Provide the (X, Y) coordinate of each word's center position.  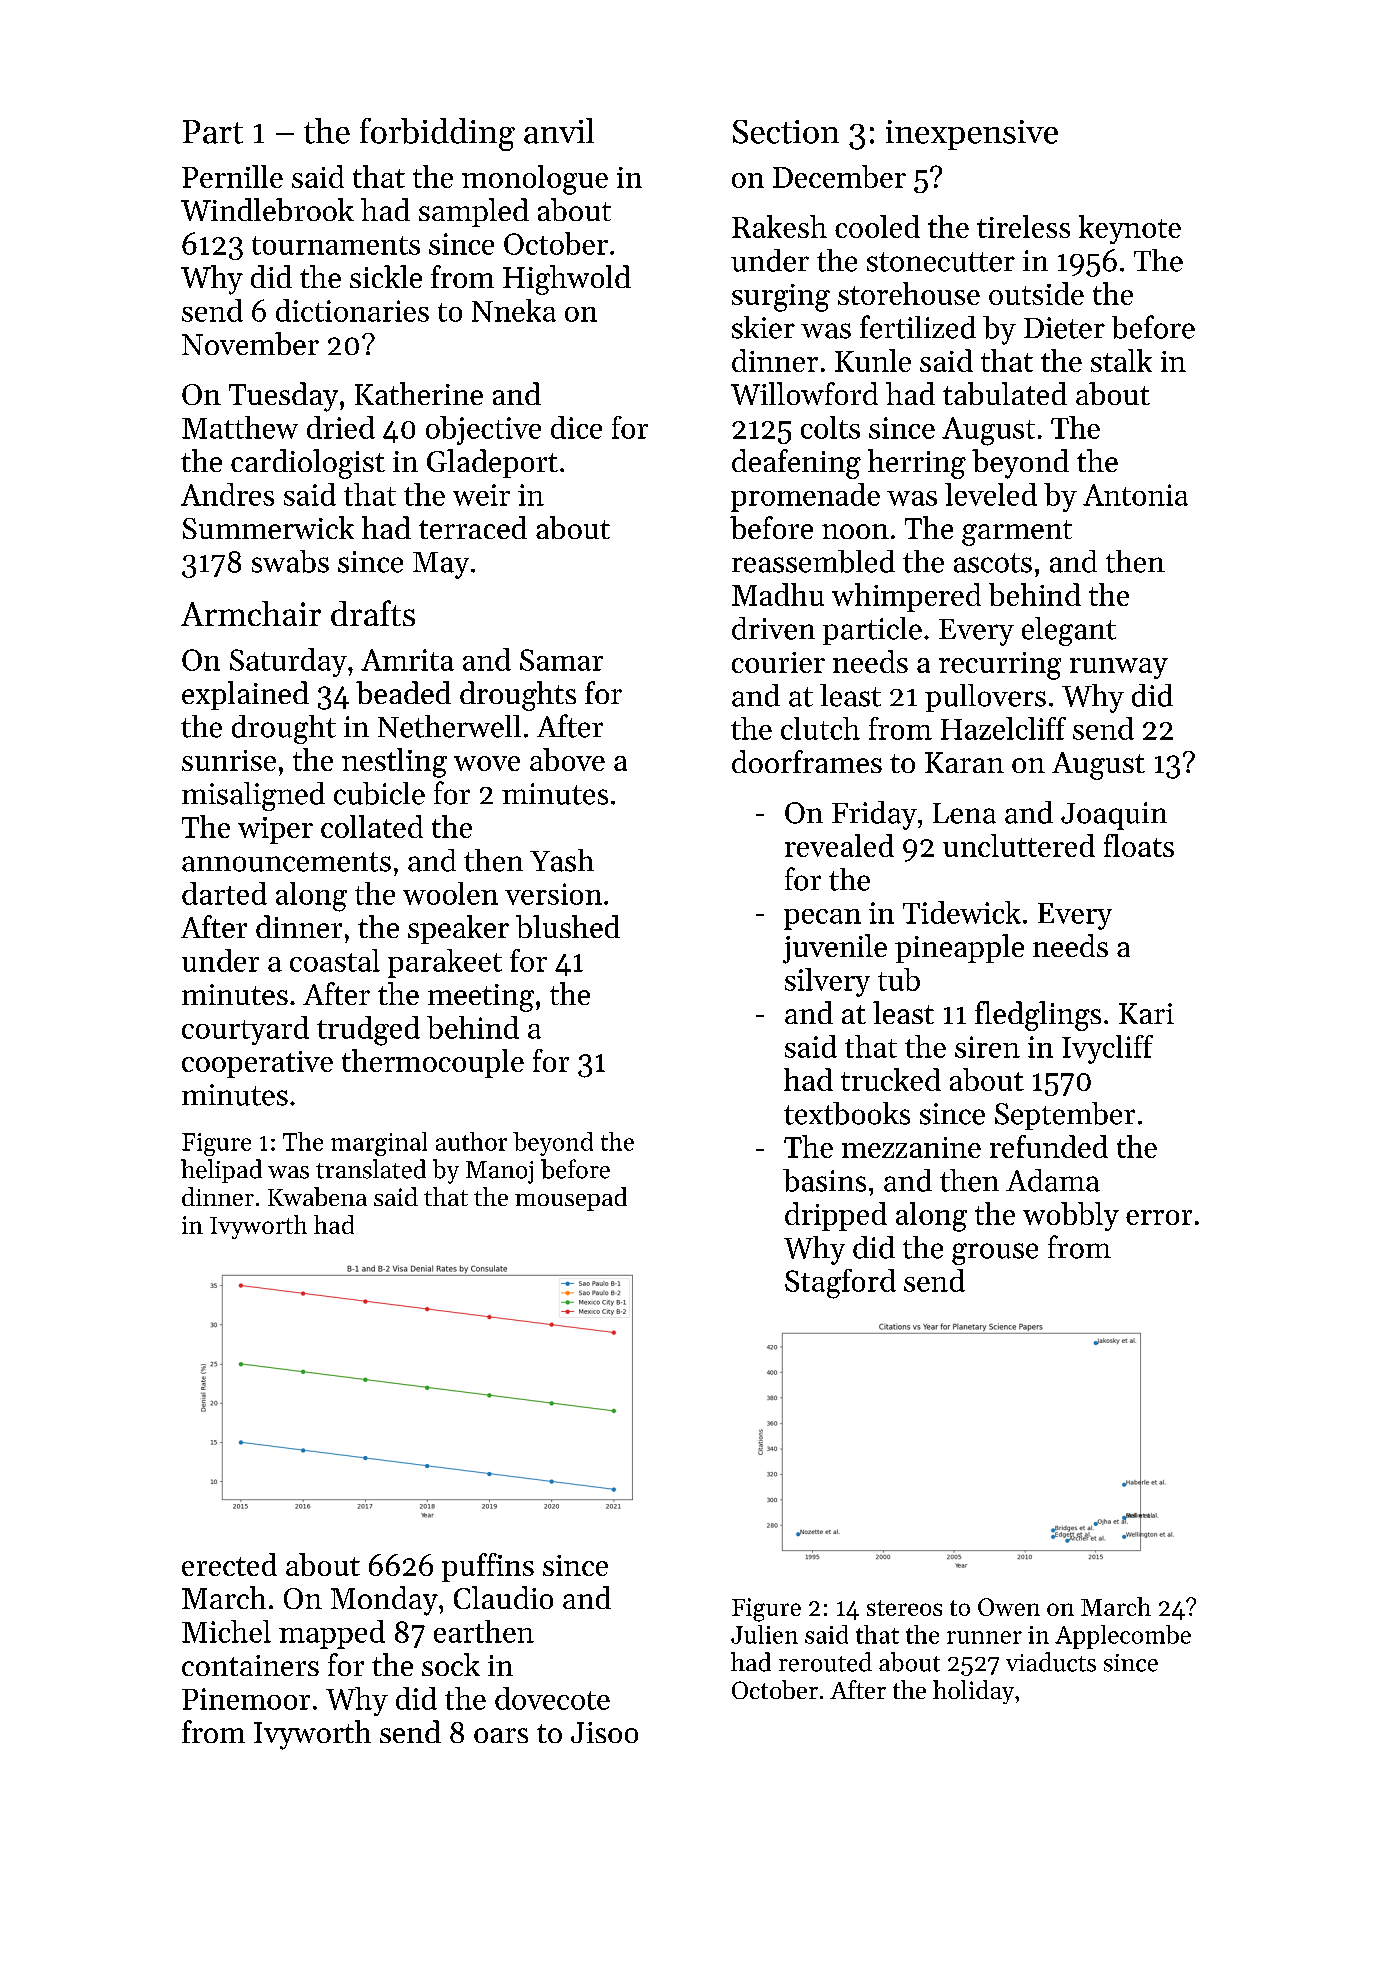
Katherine (419, 393)
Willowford (804, 393)
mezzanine (911, 1147)
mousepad (571, 1199)
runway (1119, 668)
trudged (368, 1031)
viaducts (1051, 1662)
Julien (764, 1634)
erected (229, 1564)
